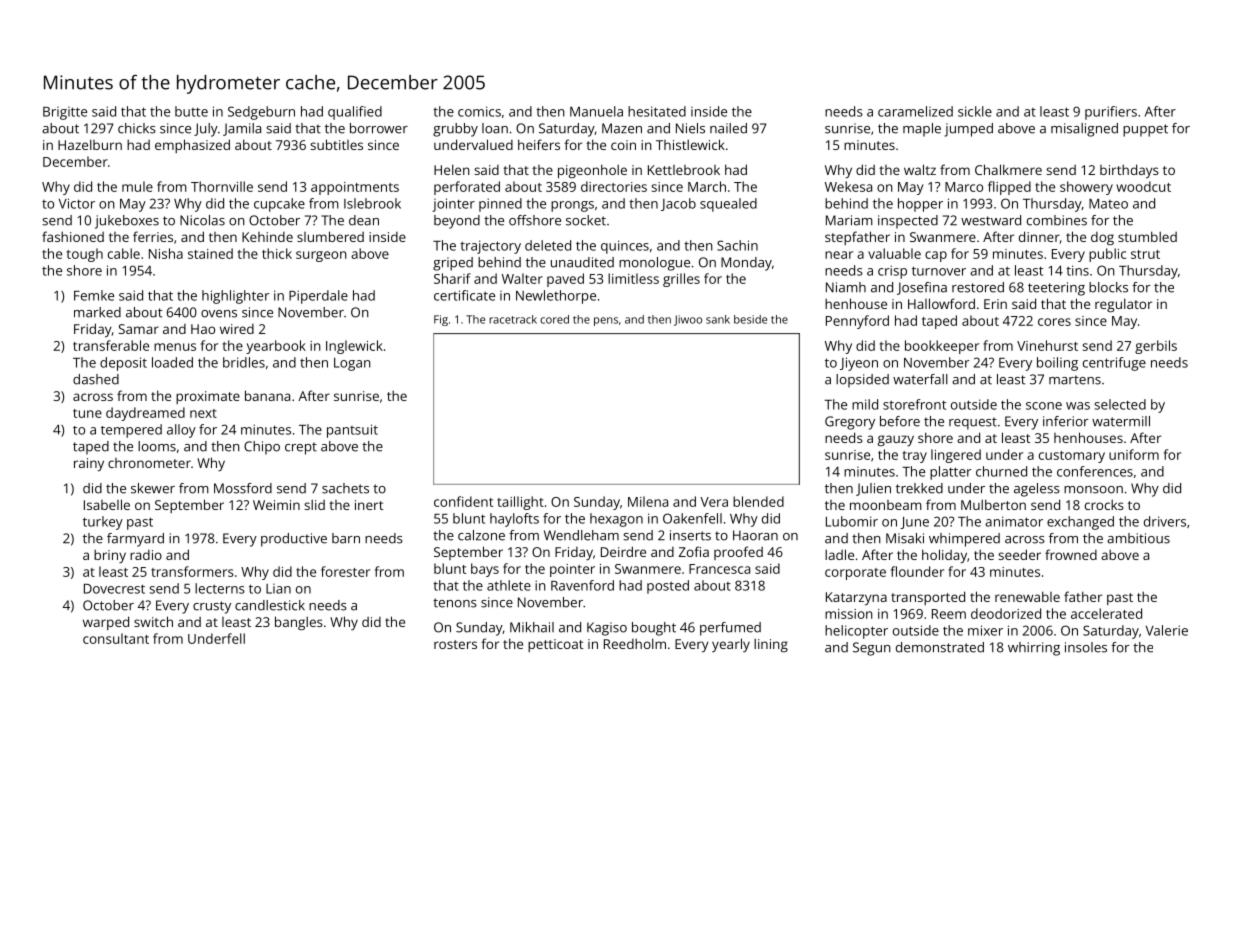 The image size is (1233, 952). I want to click on westward, so click(991, 220).
